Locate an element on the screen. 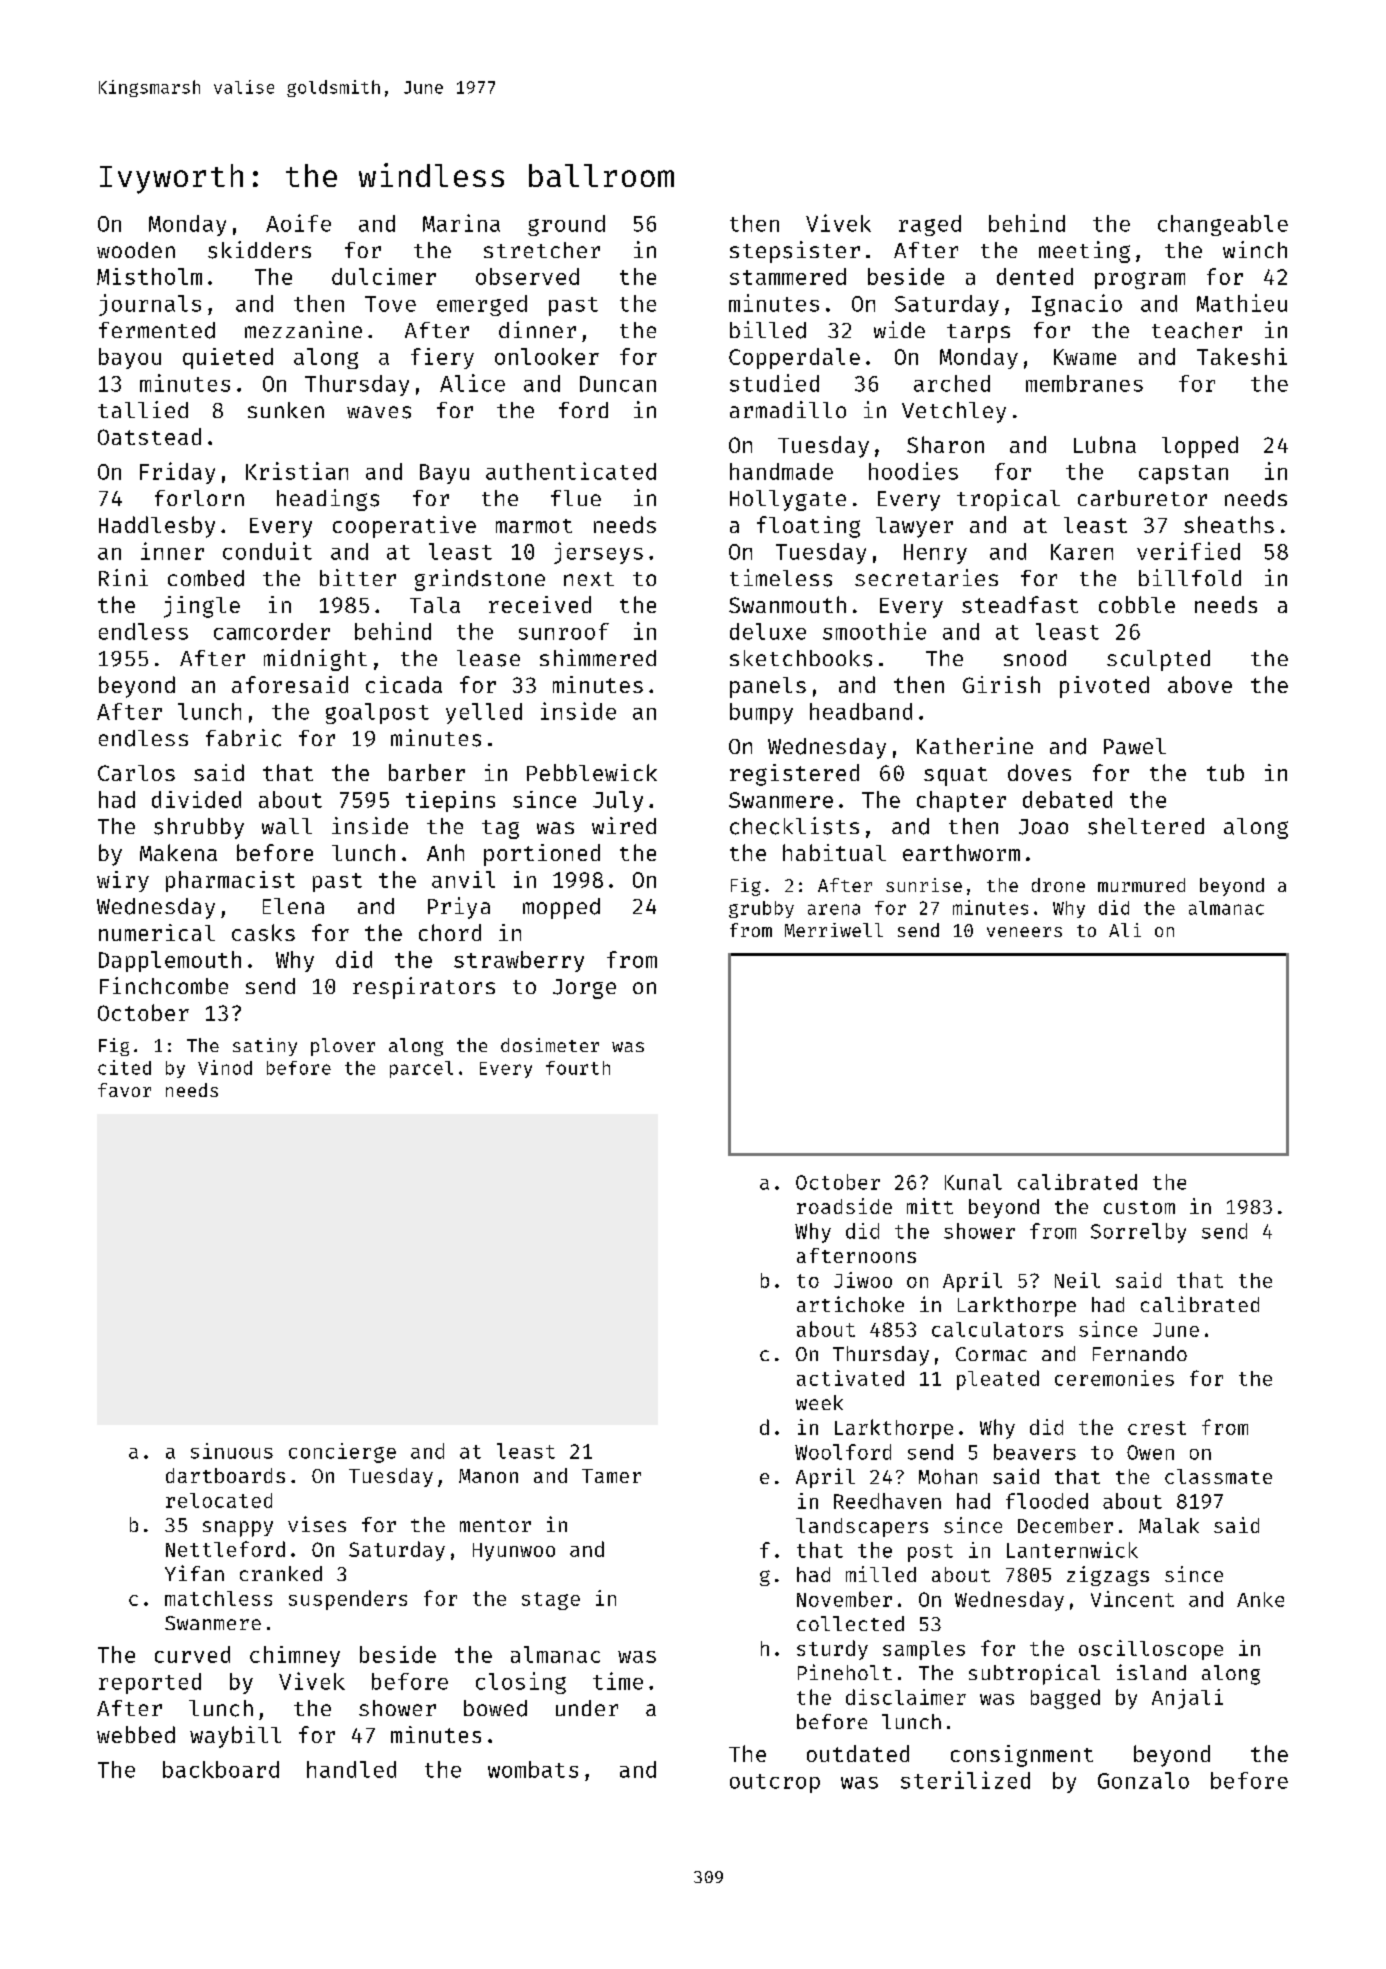 The width and height of the screenshot is (1386, 1969). above is located at coordinates (1200, 684).
